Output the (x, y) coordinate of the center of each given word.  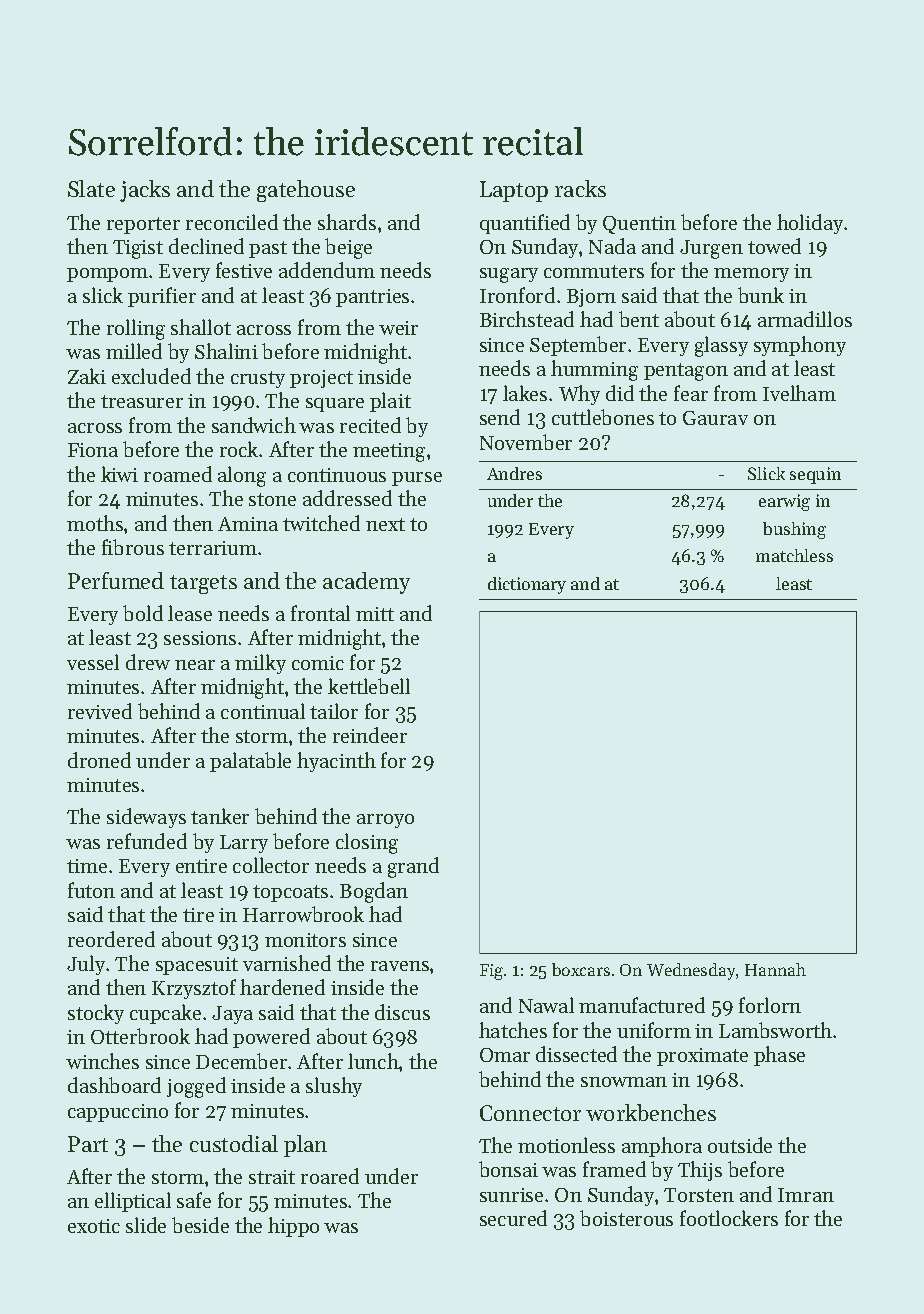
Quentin (639, 225)
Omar (505, 1055)
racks (580, 188)
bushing (794, 530)
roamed (178, 474)
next (385, 524)
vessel (93, 662)
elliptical (133, 1202)
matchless (794, 555)
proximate (702, 1057)
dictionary (527, 585)
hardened (282, 987)
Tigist (138, 249)
